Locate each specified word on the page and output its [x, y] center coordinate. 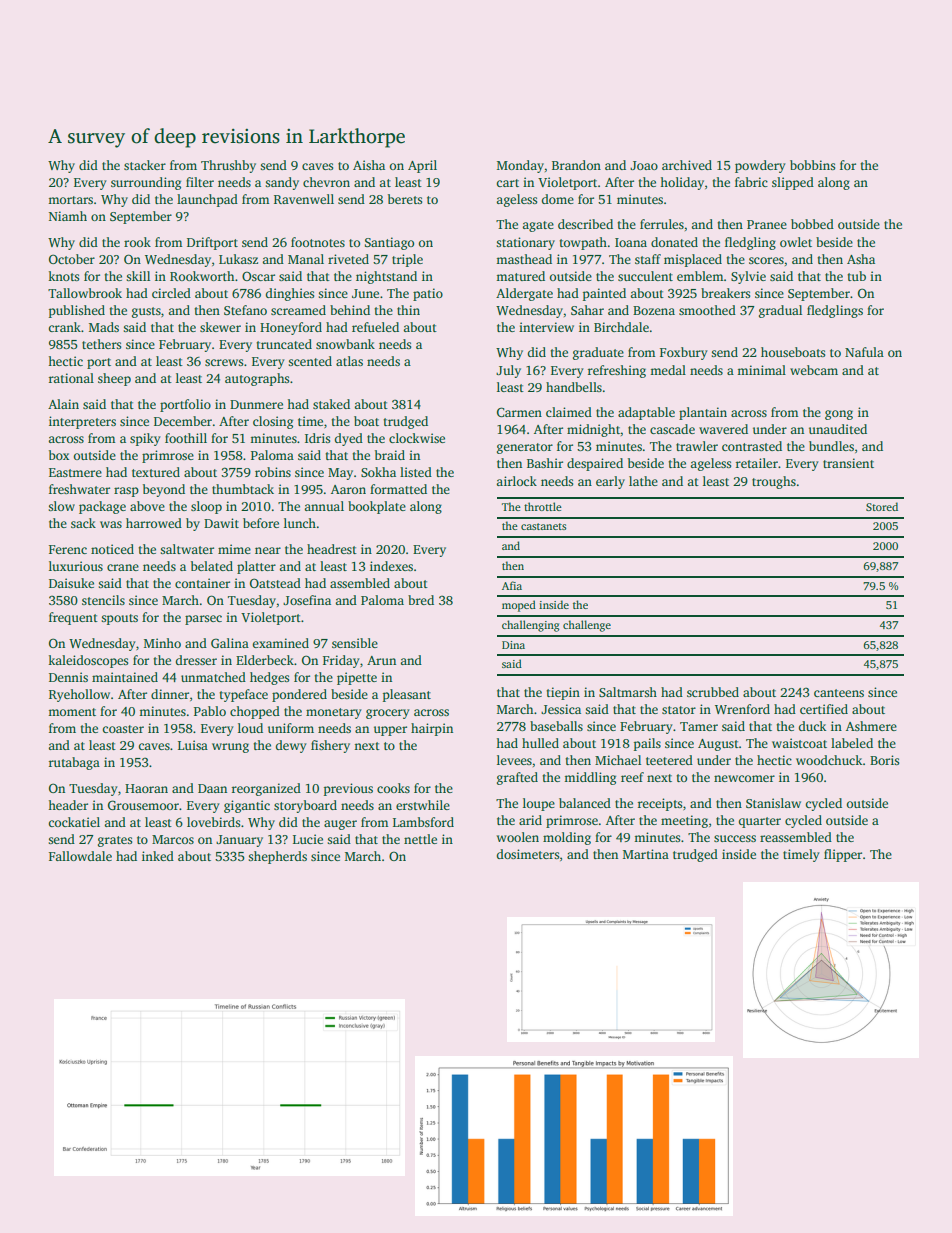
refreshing [617, 371]
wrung [230, 748]
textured [156, 472]
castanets [544, 526]
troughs [774, 482]
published [77, 311]
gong [839, 415]
